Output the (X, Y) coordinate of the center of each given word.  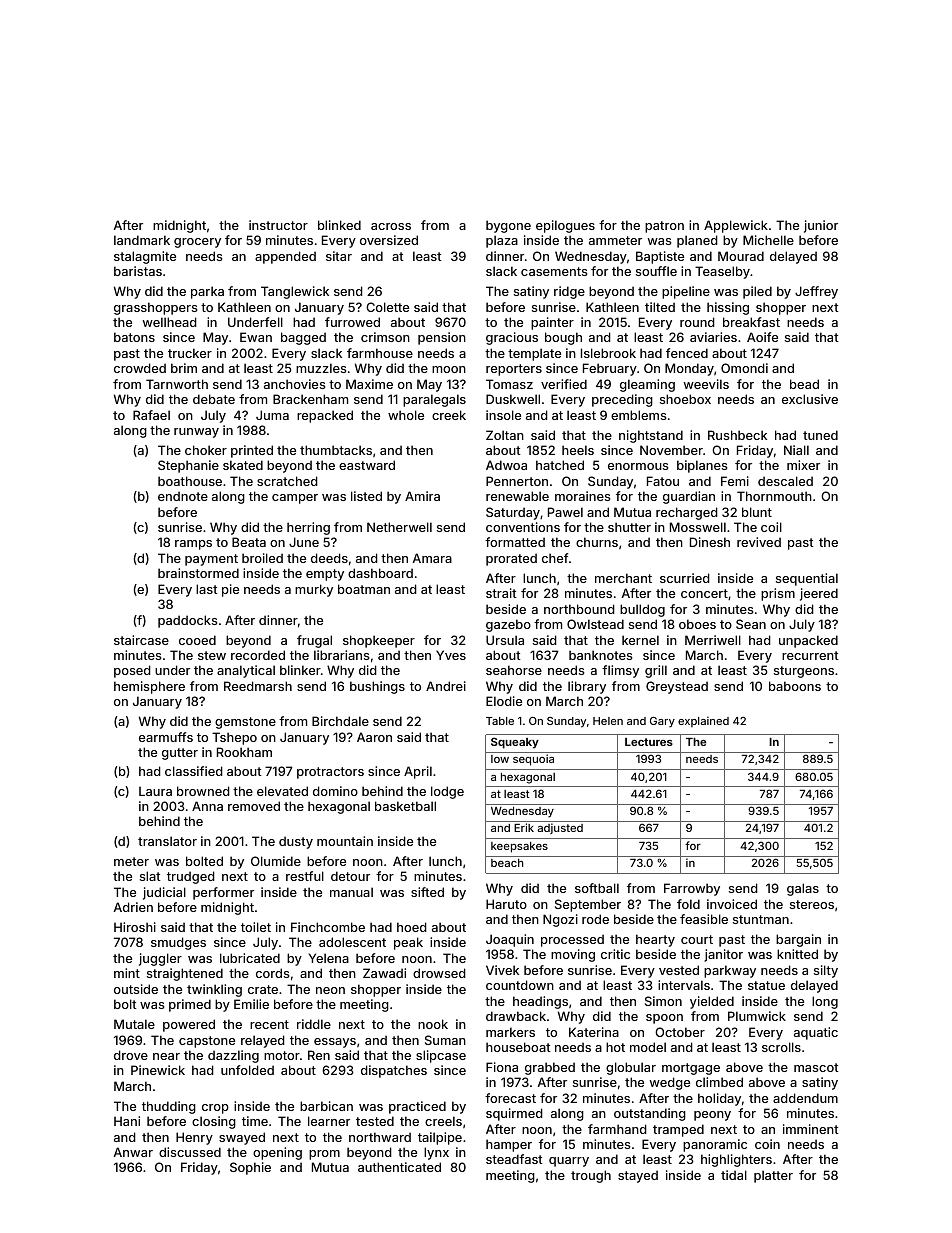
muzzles (321, 368)
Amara (432, 558)
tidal (734, 1175)
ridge (569, 292)
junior (821, 226)
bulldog (642, 610)
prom (324, 1155)
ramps (193, 545)
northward (380, 1137)
